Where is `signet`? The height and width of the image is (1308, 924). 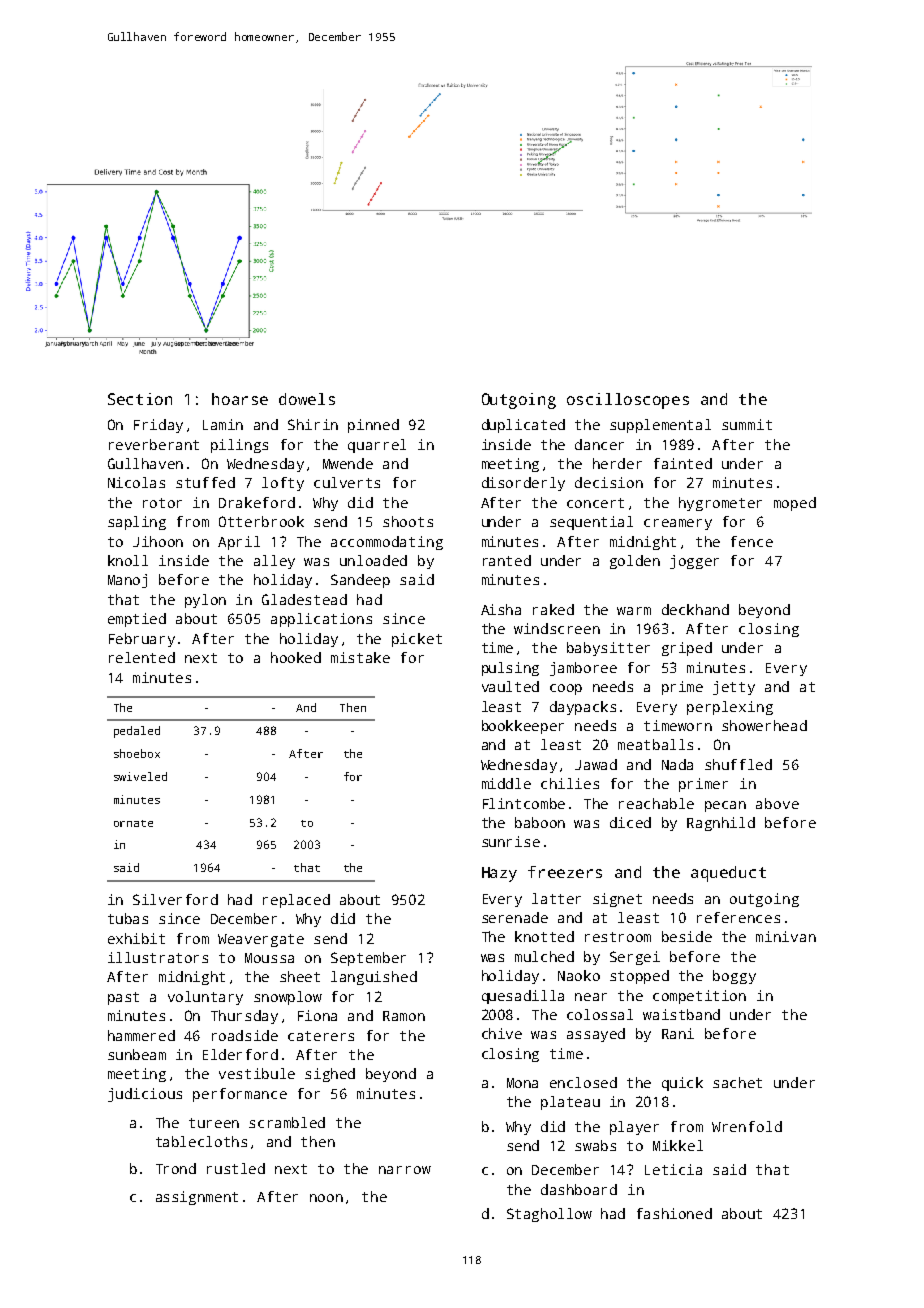
signet is located at coordinates (617, 900).
